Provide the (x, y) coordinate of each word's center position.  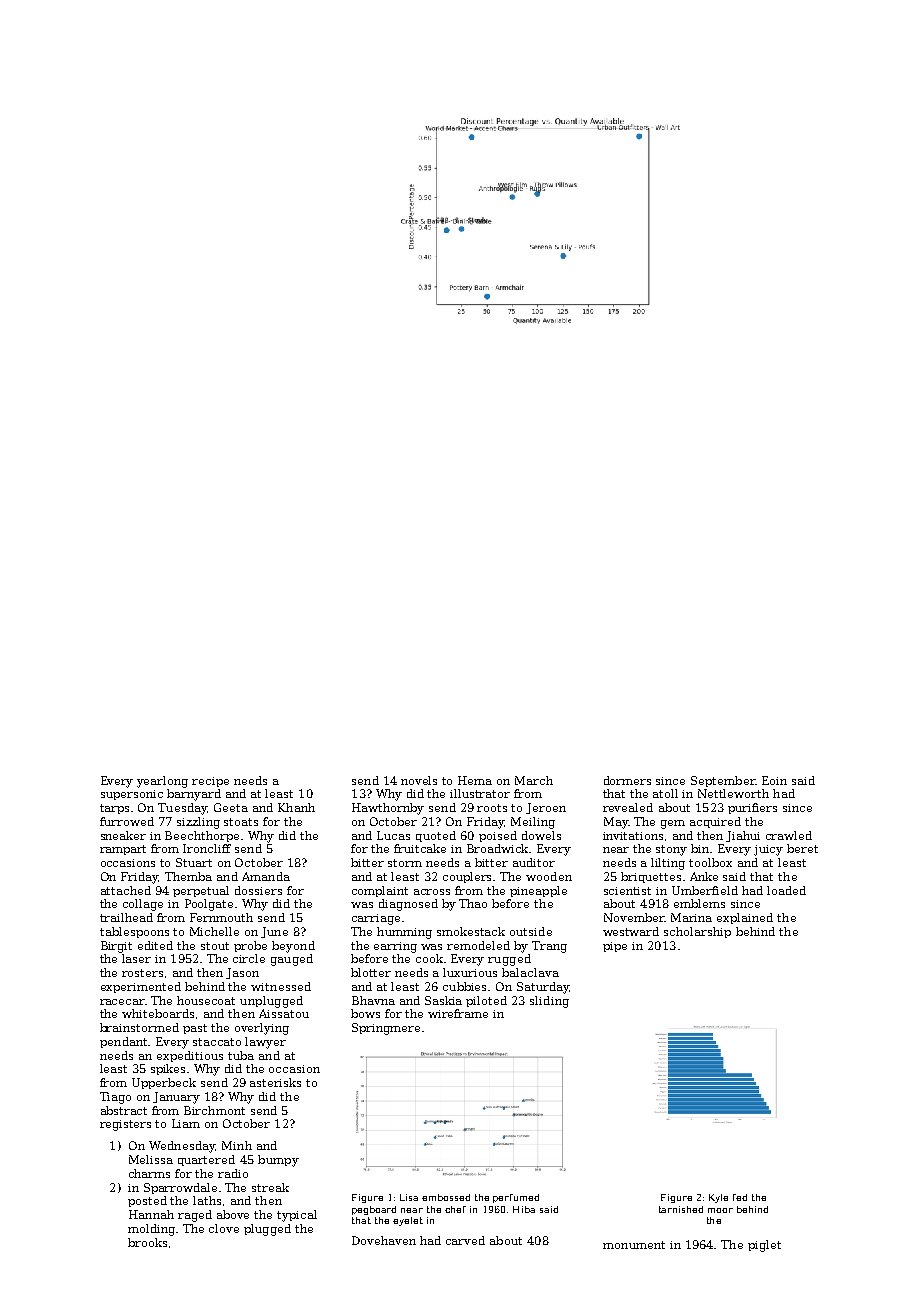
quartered (206, 1160)
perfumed (516, 1198)
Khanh (296, 807)
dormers (627, 780)
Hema (475, 780)
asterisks (275, 1082)
